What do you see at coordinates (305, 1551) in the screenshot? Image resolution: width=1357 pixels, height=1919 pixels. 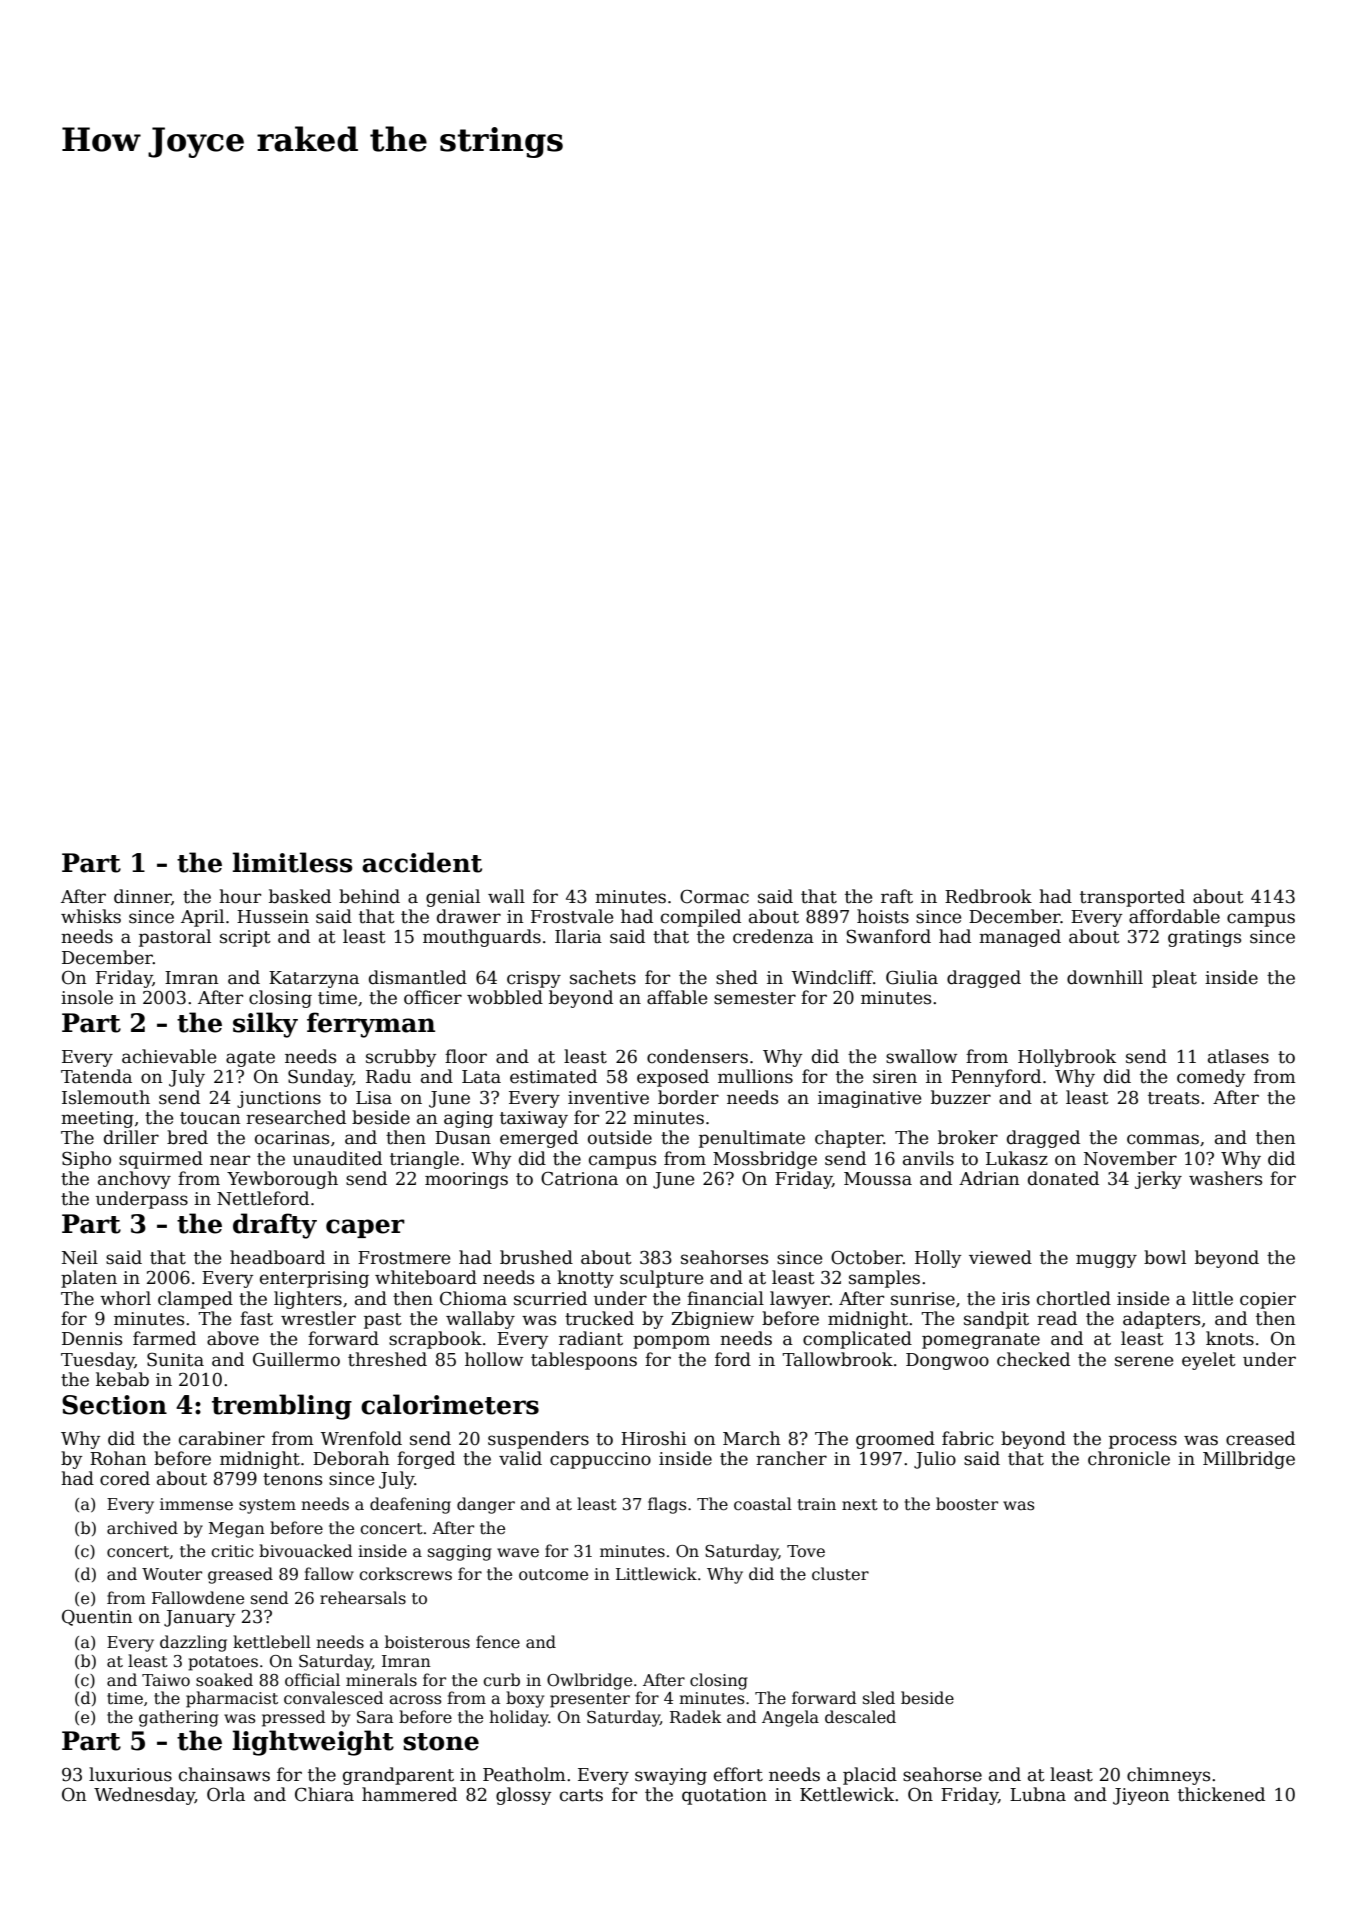 I see `bivouacked` at bounding box center [305, 1551].
